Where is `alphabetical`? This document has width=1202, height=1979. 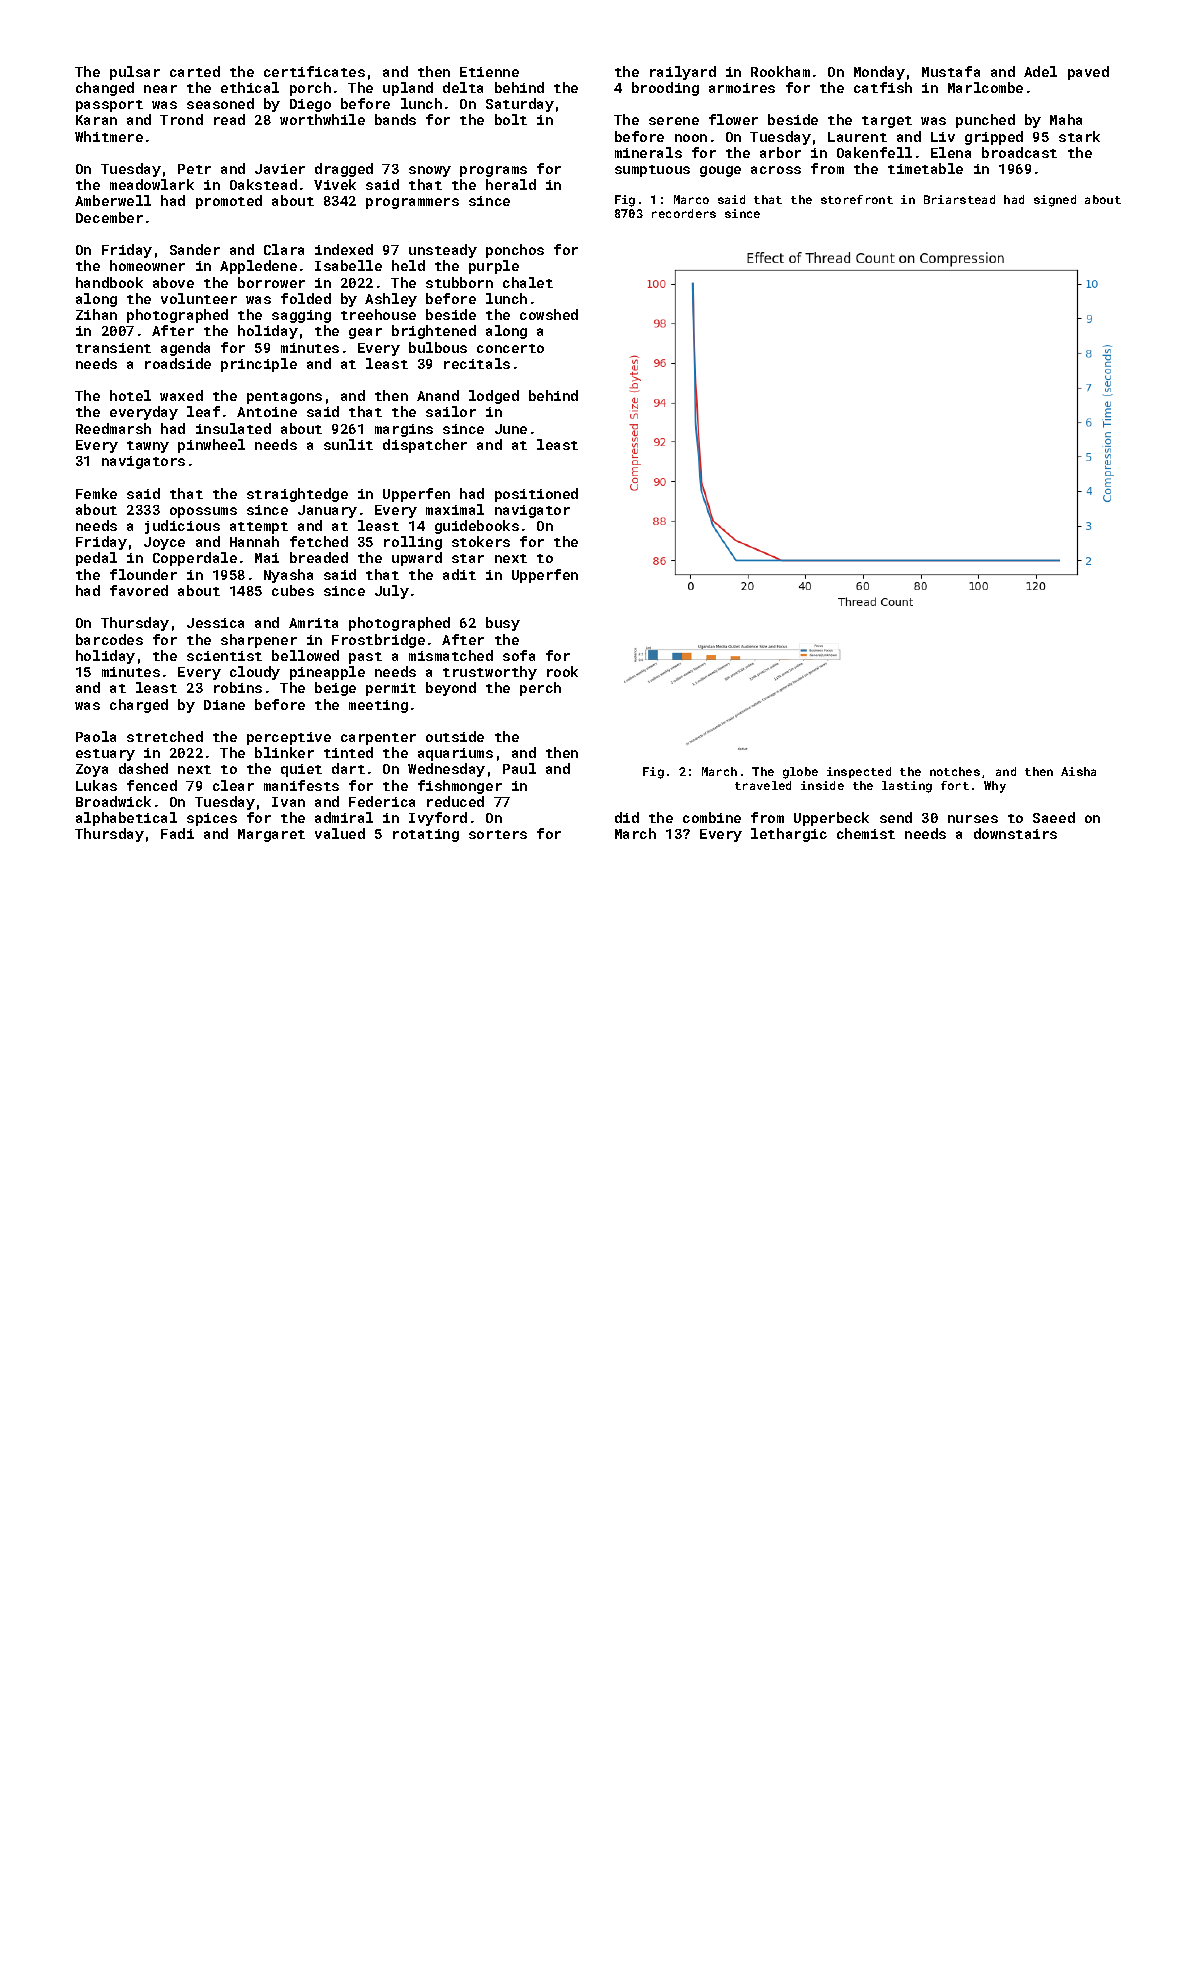
alphabetical is located at coordinates (126, 819).
